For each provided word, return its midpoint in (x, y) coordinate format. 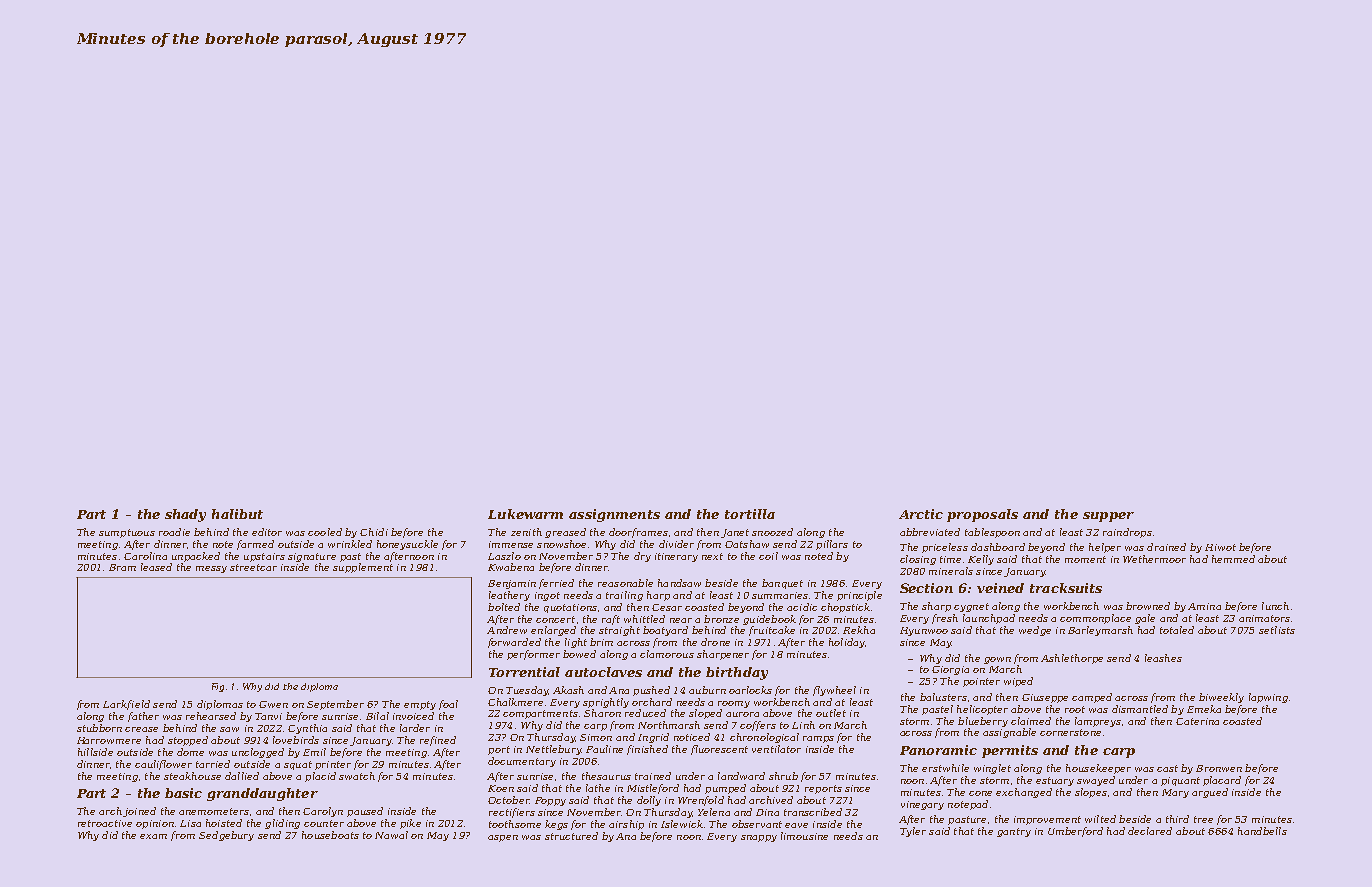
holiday (846, 643)
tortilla (750, 514)
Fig (218, 687)
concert (555, 619)
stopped (188, 741)
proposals (982, 515)
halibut (237, 514)
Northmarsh (669, 725)
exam (153, 836)
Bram (122, 567)
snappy (759, 838)
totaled (1177, 630)
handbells (1262, 831)
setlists (1277, 630)
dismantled (1140, 709)
